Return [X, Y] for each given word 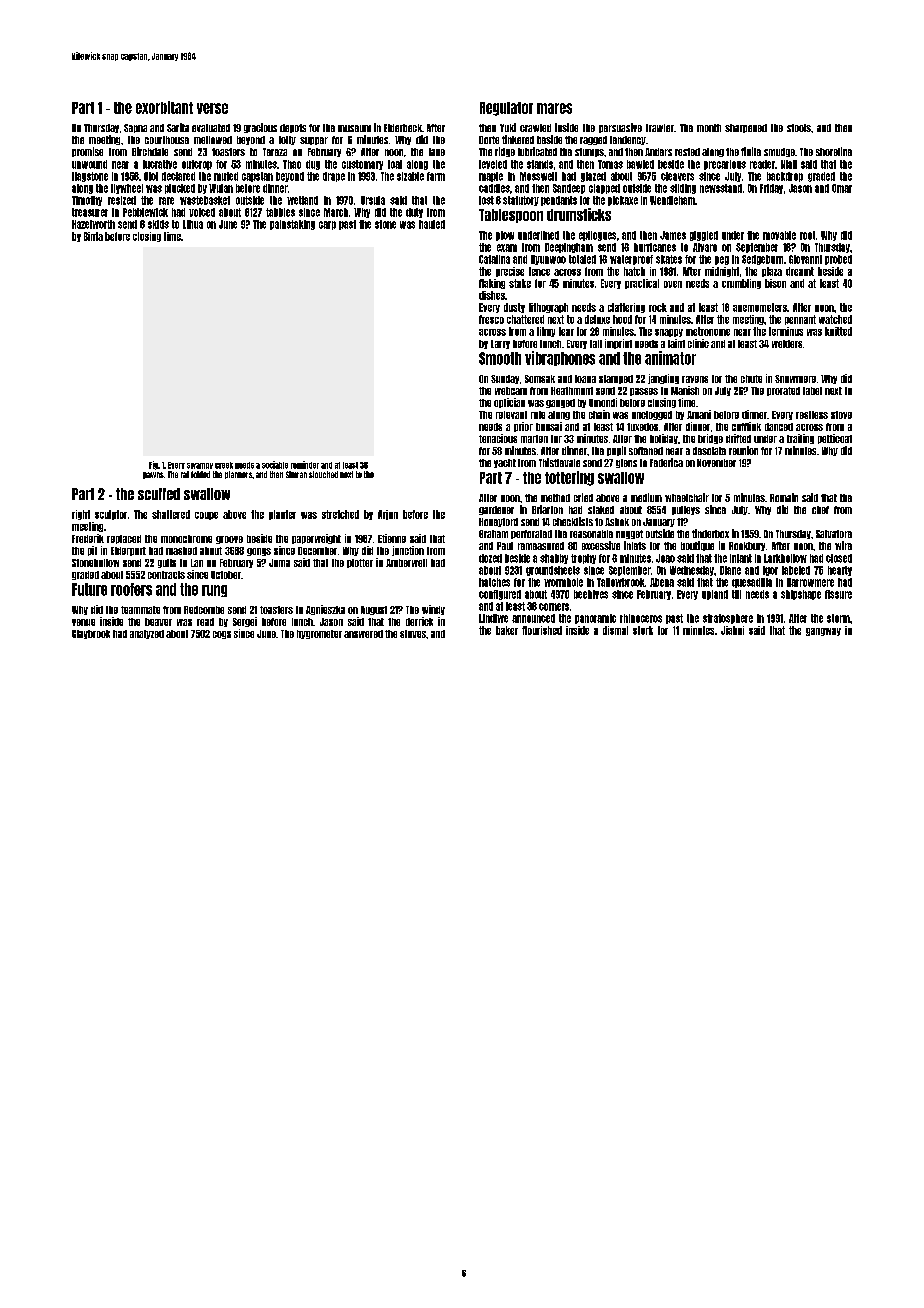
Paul [505, 546]
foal [395, 164]
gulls [167, 563]
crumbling [741, 284]
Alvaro [705, 247]
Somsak [540, 379]
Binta [93, 236]
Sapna [135, 128]
